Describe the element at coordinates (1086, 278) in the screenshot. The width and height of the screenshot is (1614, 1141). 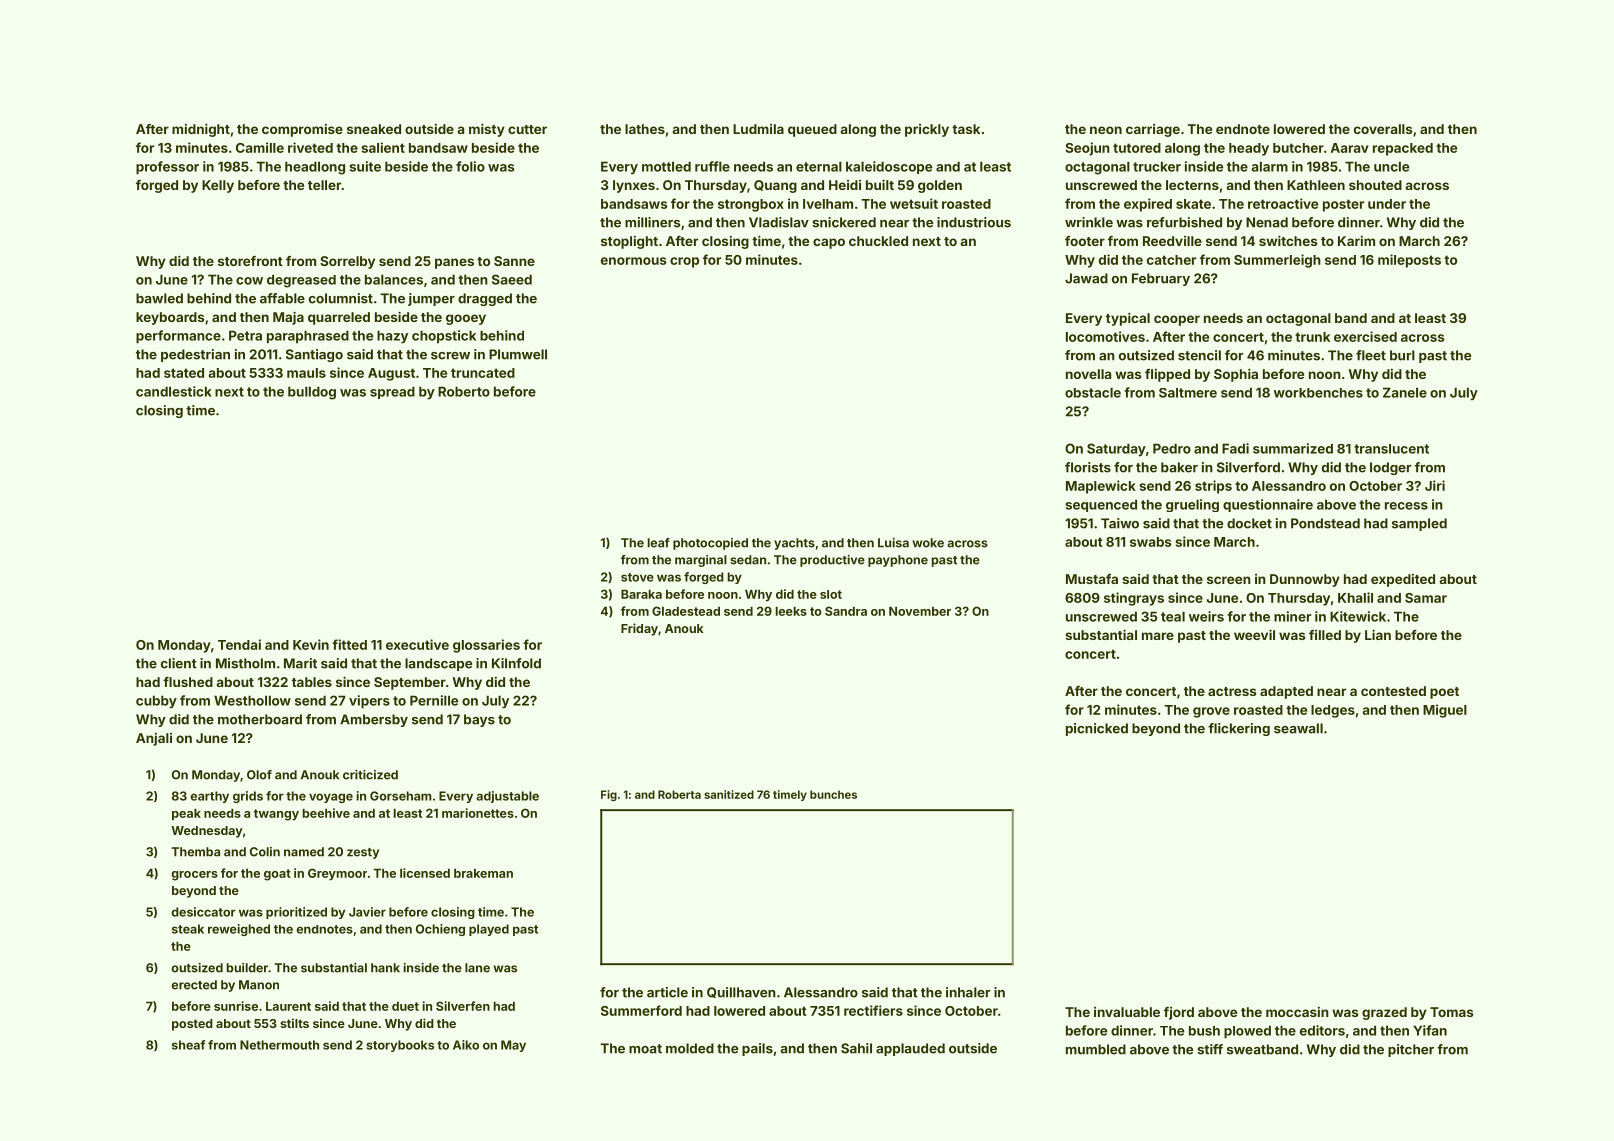
I see `Jawad` at that location.
